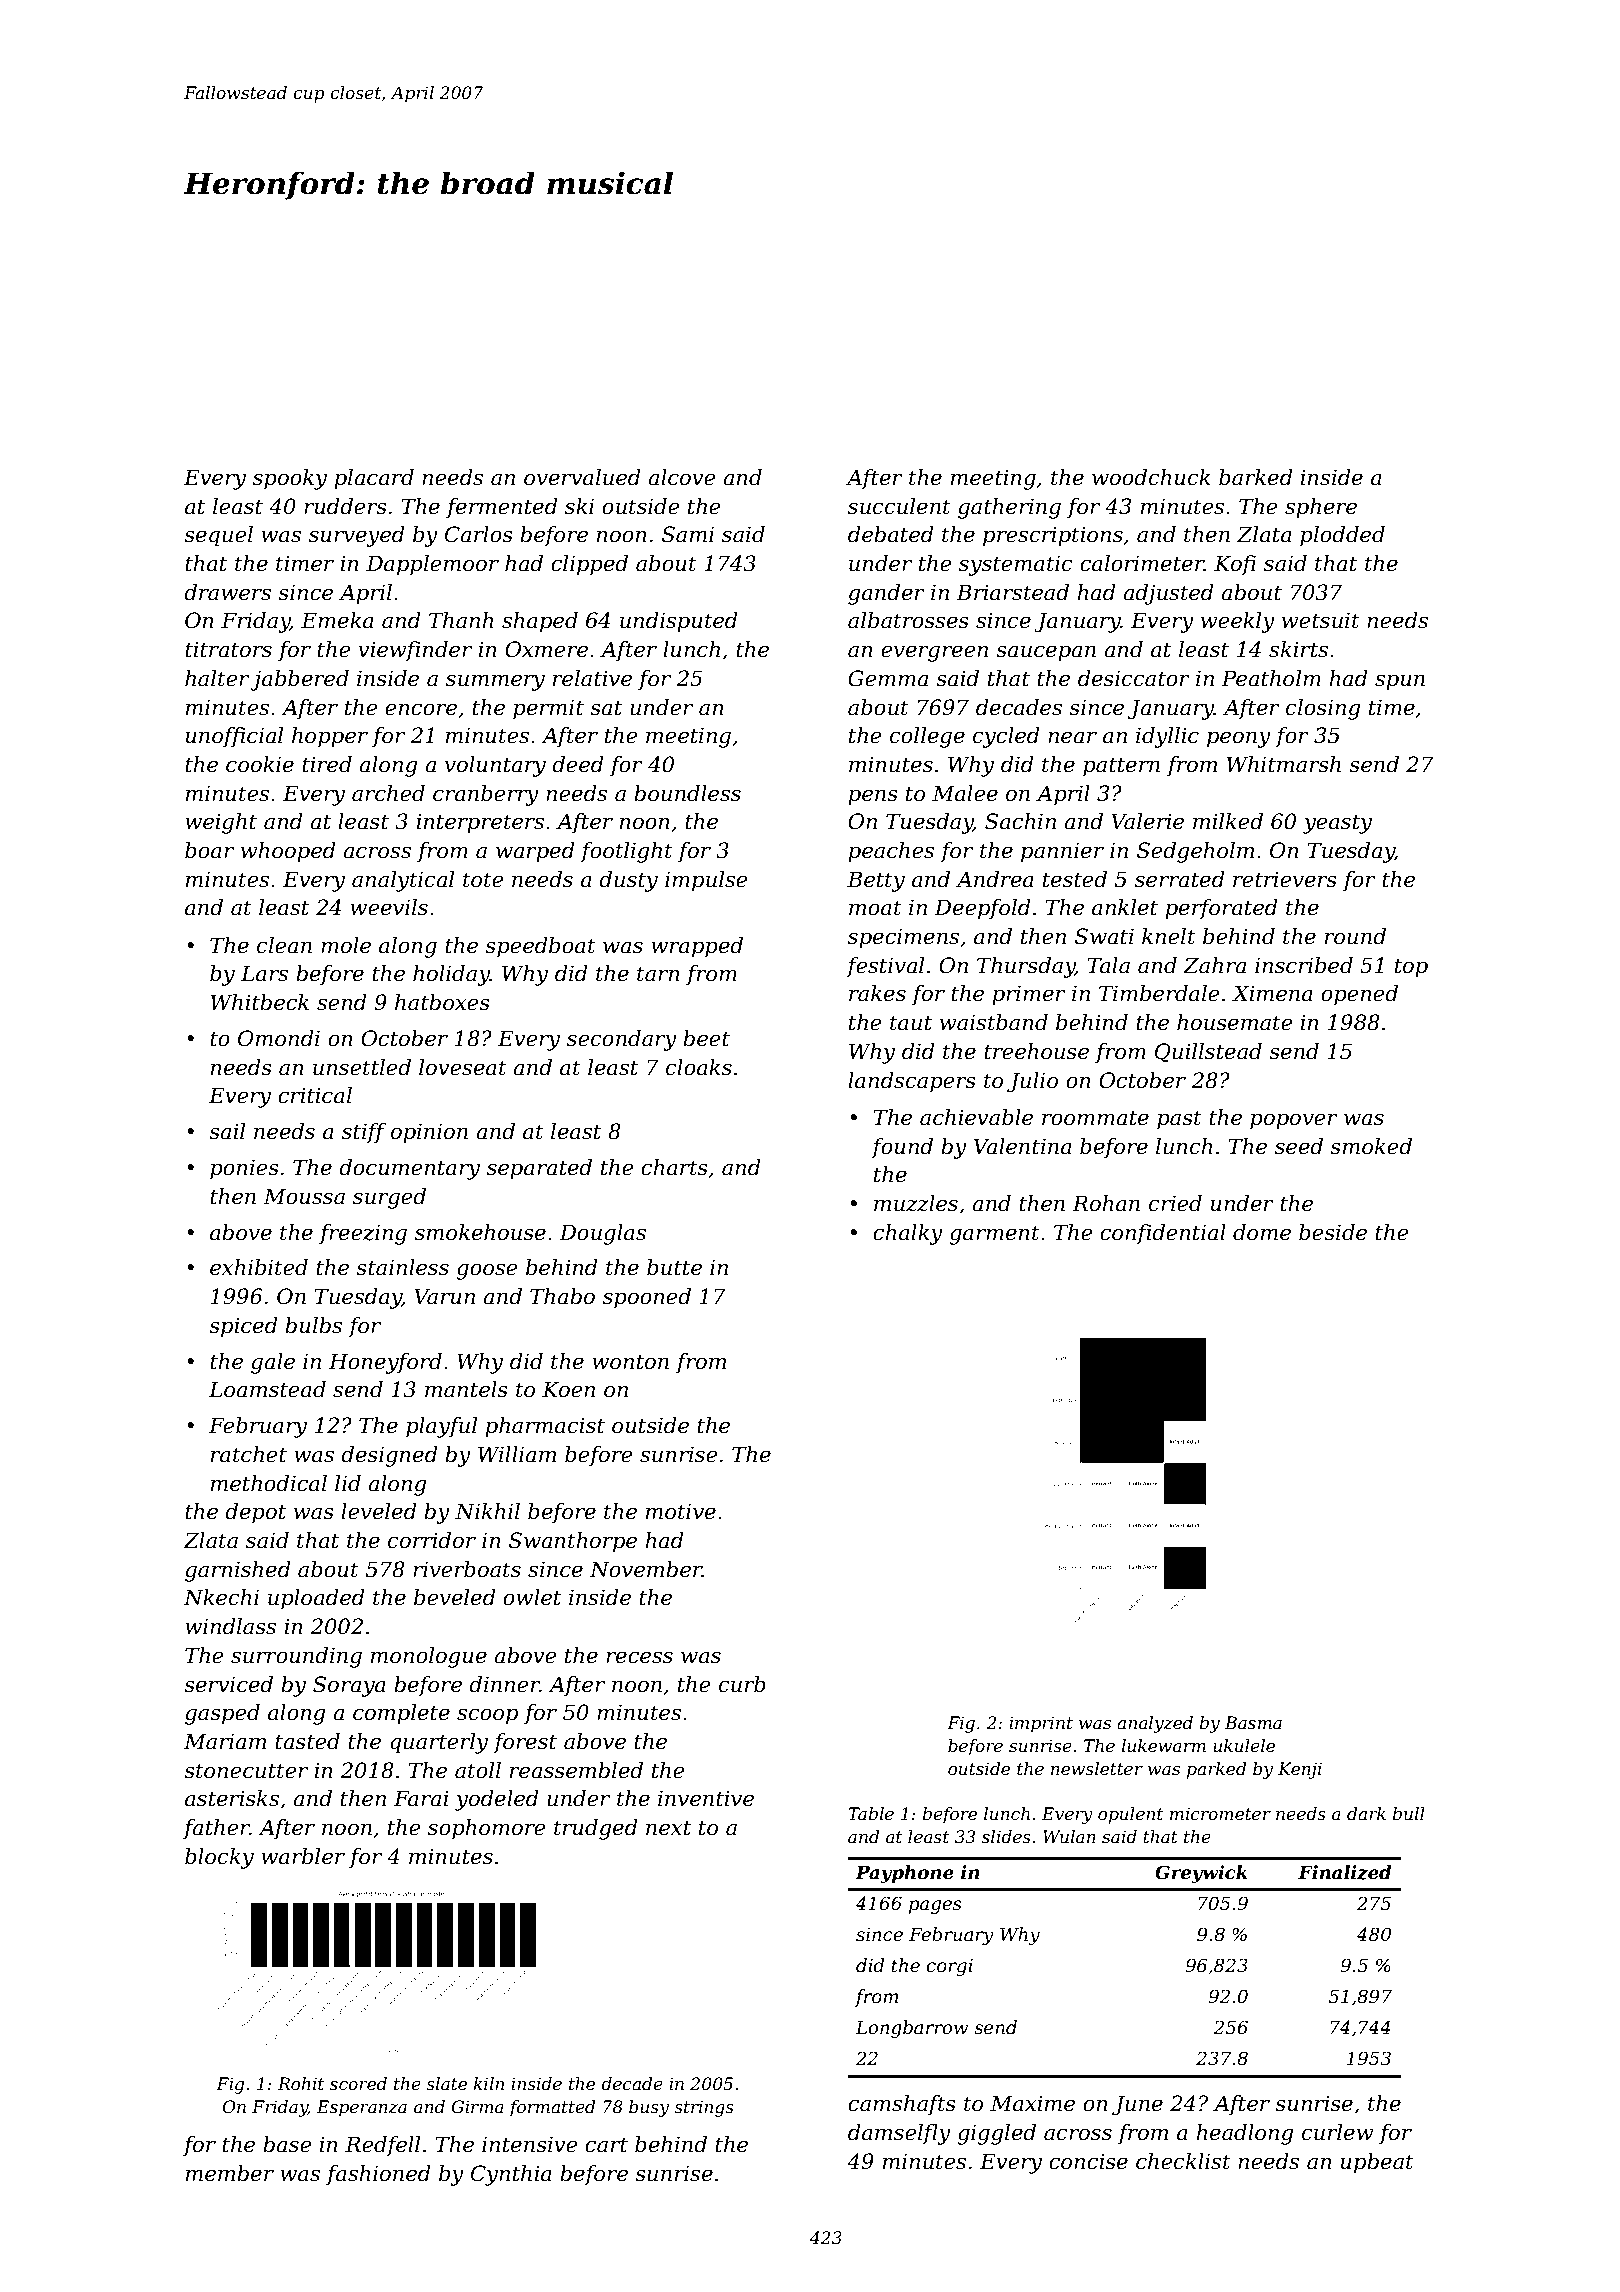  I want to click on beside, so click(1333, 1232).
